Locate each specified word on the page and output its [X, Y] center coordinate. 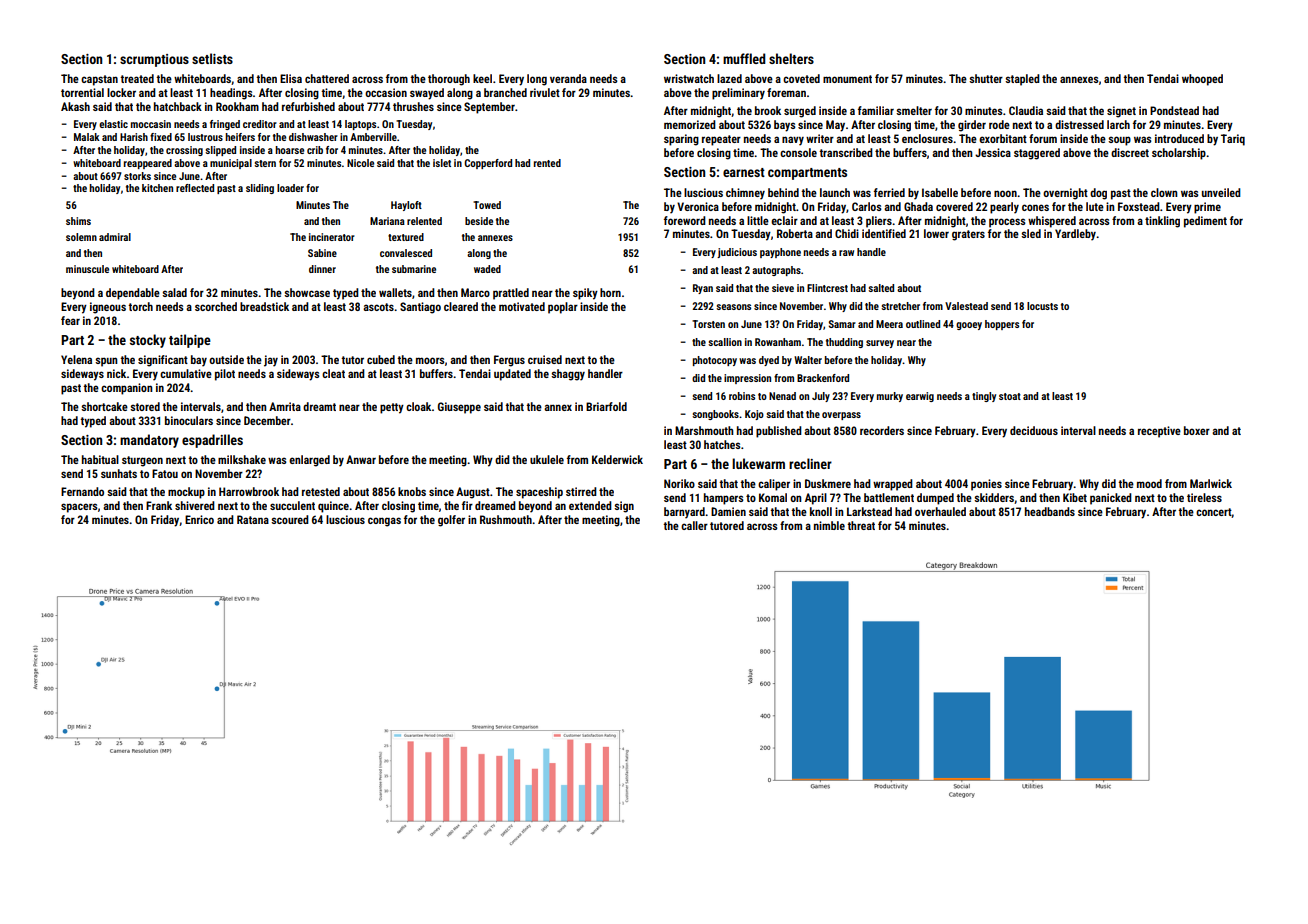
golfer [451, 521]
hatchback [178, 106]
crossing [184, 151]
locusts [1042, 306]
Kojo [754, 415]
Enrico [199, 519]
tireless [1204, 497]
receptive [1159, 432]
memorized [690, 124]
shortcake [104, 406]
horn [610, 292]
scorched [216, 306]
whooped [1202, 80]
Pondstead [1174, 110]
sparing [681, 140]
